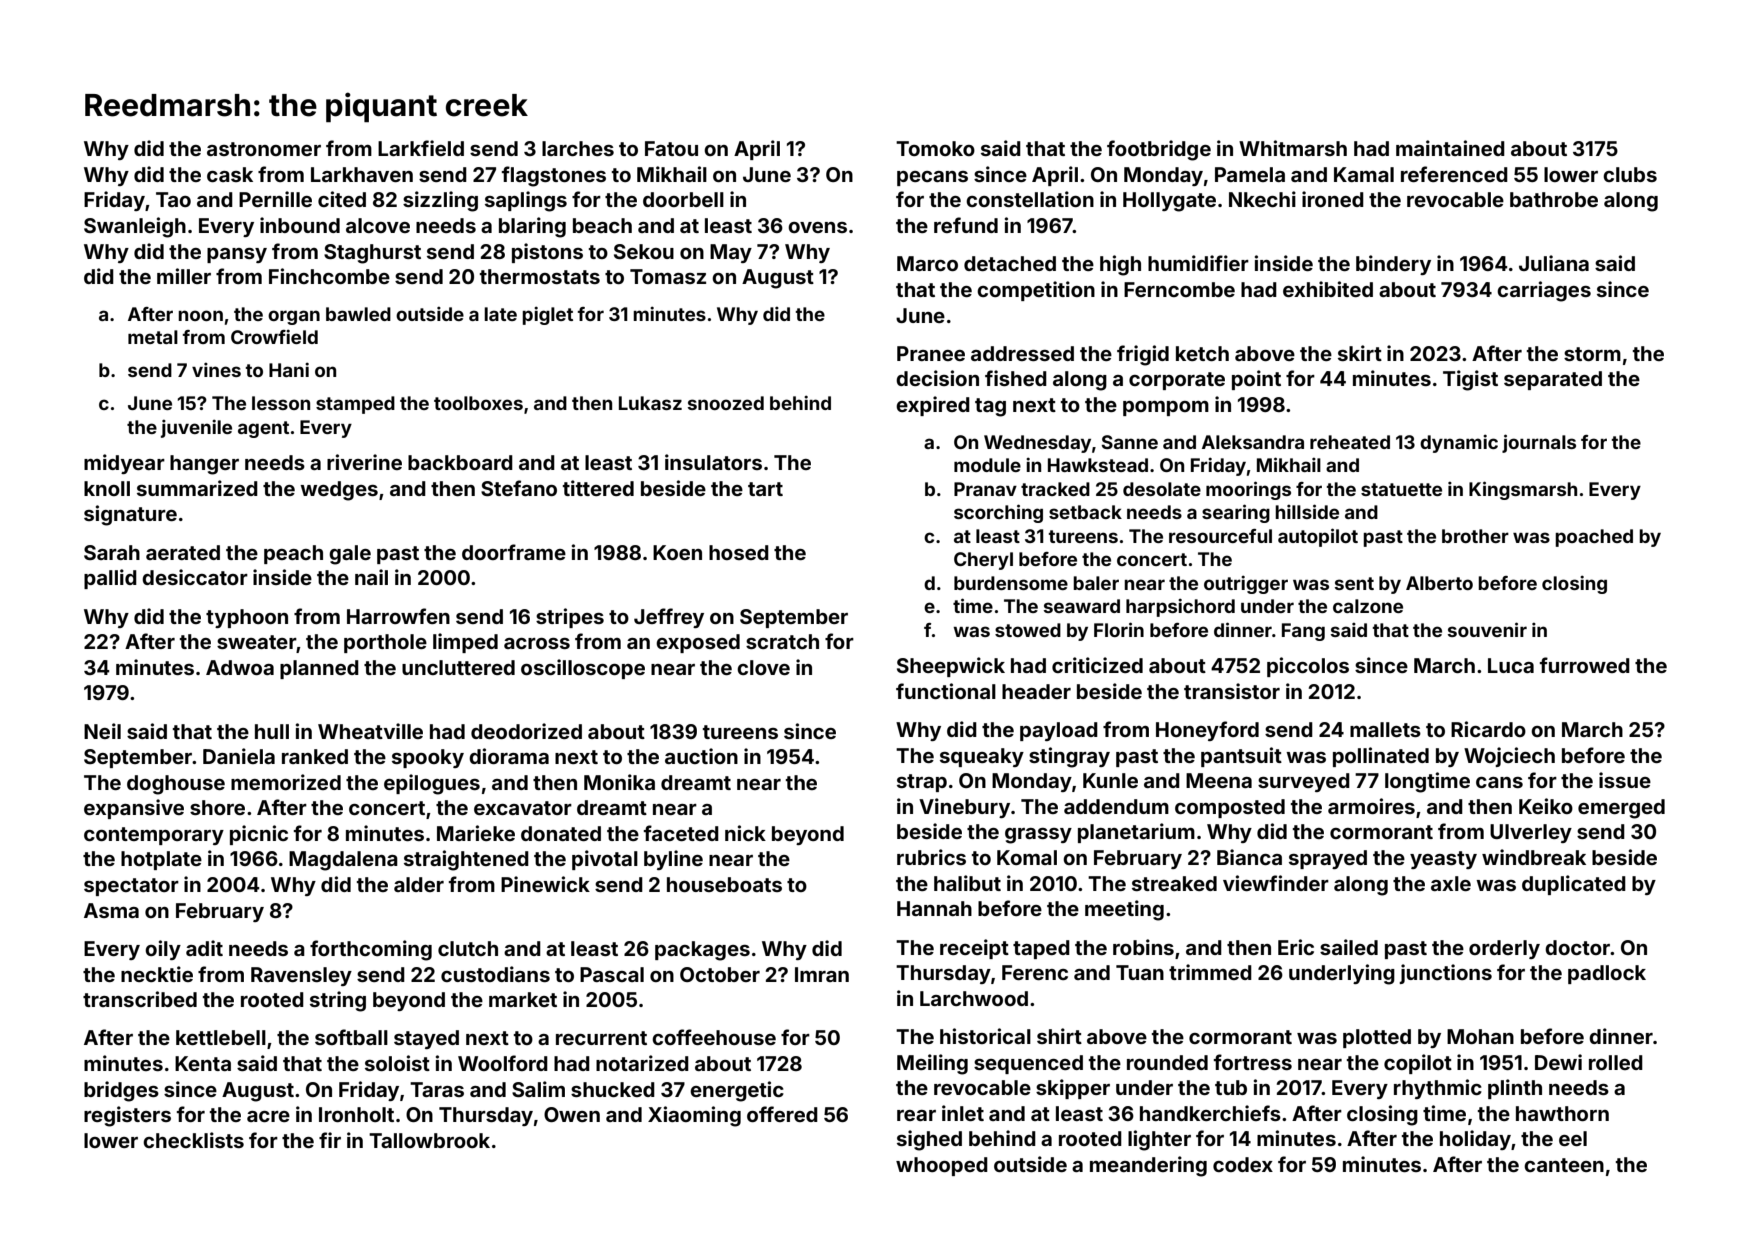 The height and width of the screenshot is (1239, 1752). I want to click on furrowed, so click(1585, 665).
